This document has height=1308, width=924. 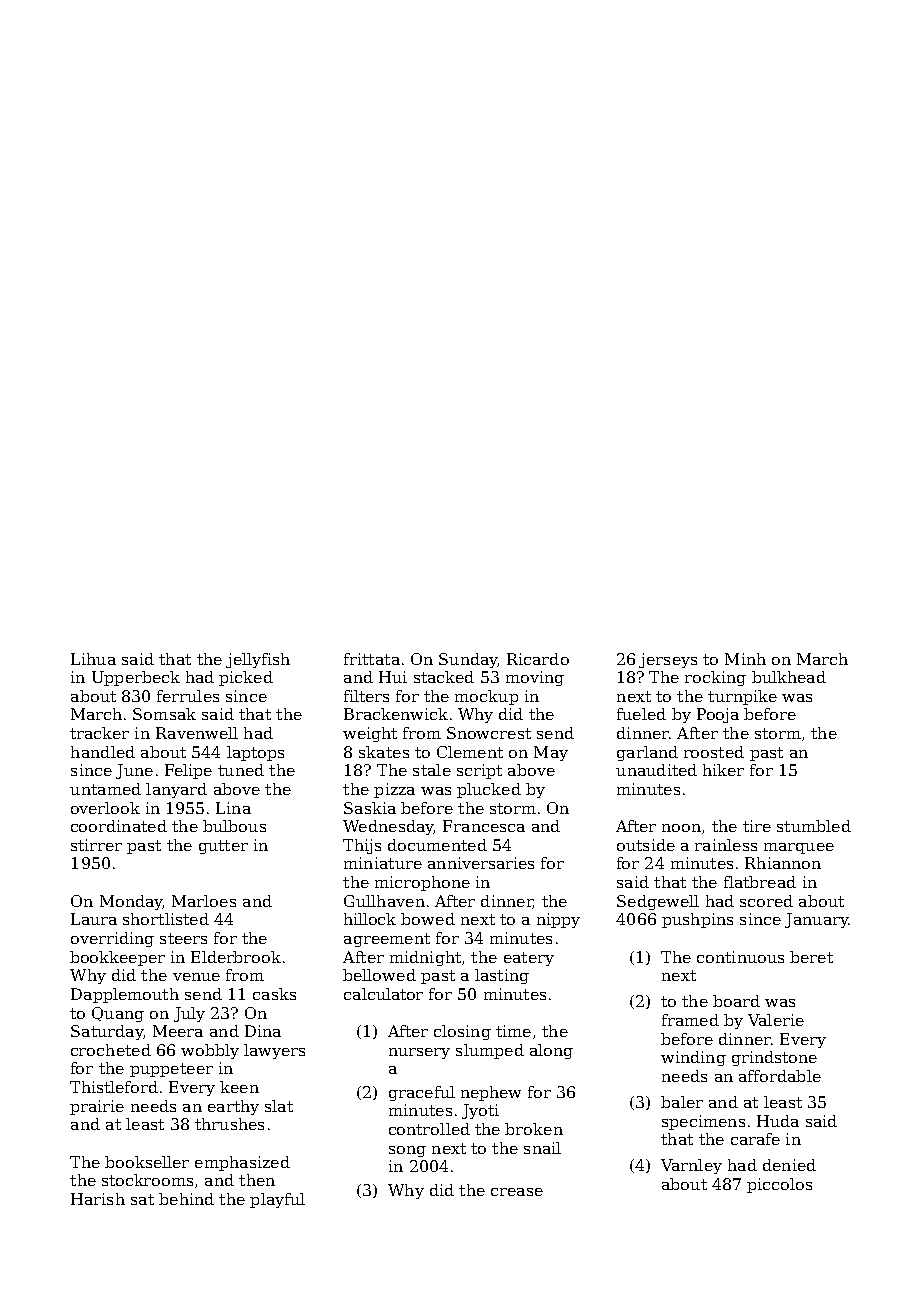 What do you see at coordinates (489, 733) in the document?
I see `Snowcrest` at bounding box center [489, 733].
